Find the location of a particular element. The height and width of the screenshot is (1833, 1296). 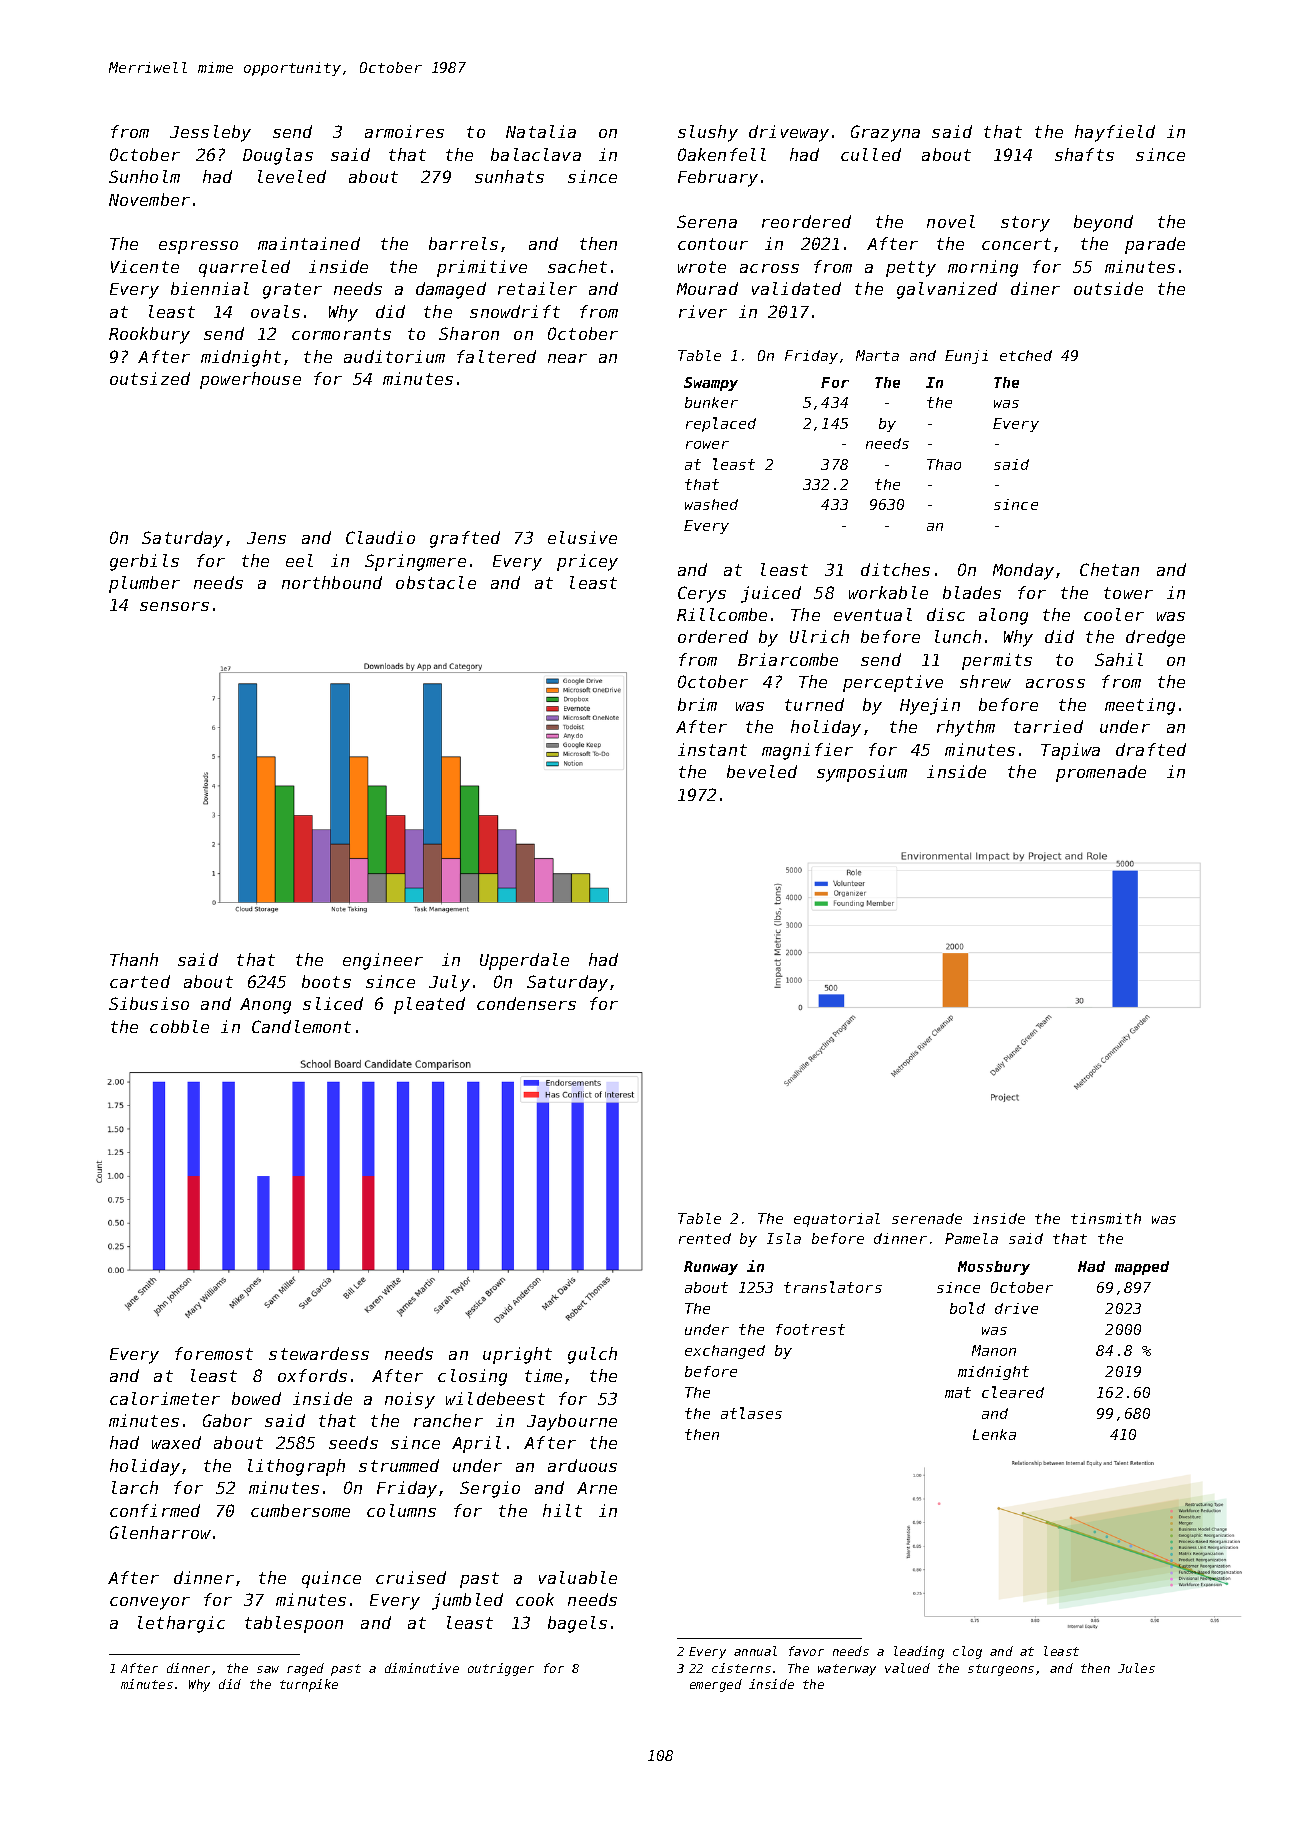

symposium is located at coordinates (862, 773).
